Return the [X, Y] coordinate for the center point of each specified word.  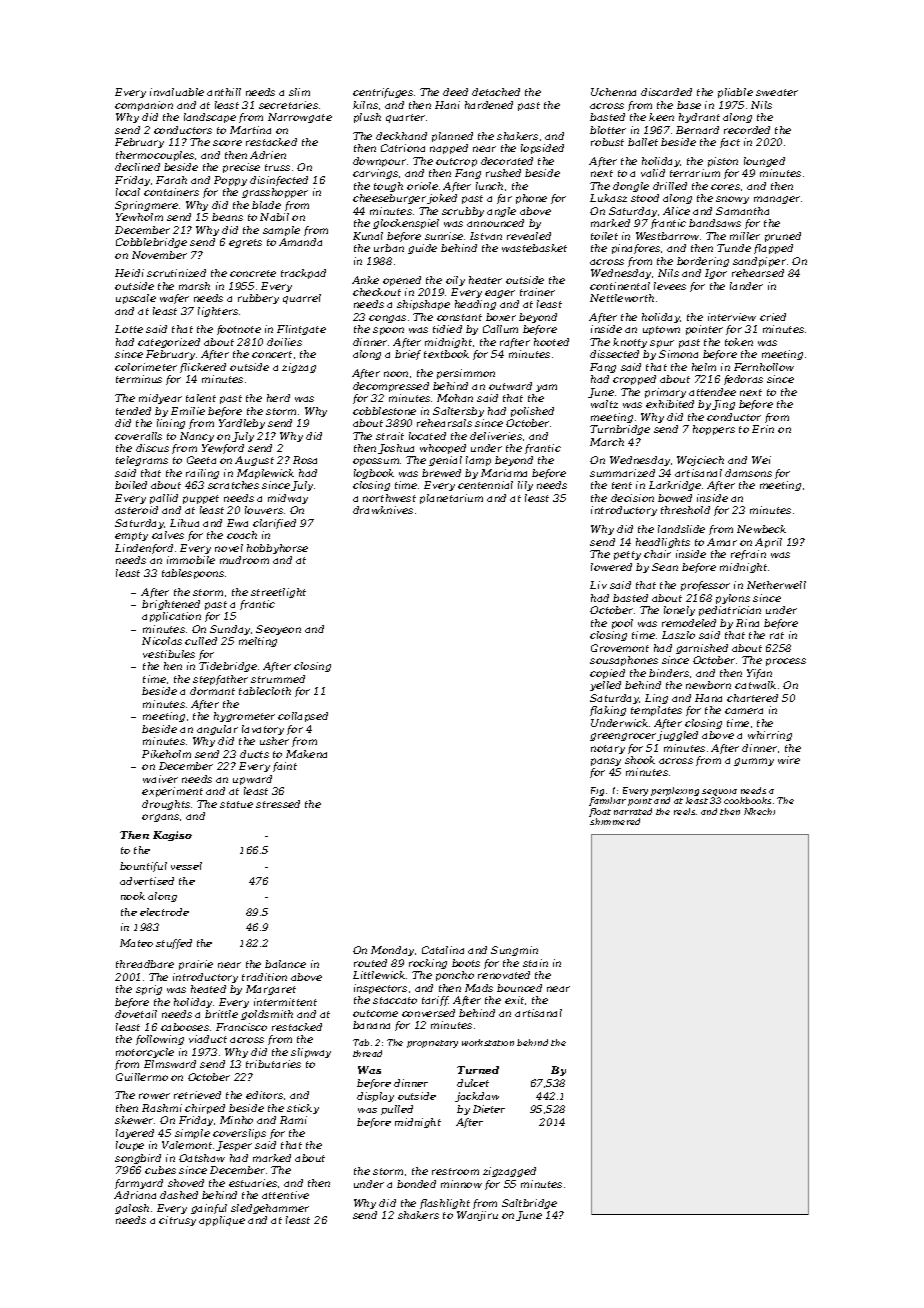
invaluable [177, 92]
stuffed [174, 944]
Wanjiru [477, 1216]
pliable [735, 93]
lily [525, 486]
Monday [392, 951]
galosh [132, 1209]
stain [535, 963]
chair [657, 554]
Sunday [230, 630]
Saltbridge [529, 1204]
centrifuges [383, 93]
